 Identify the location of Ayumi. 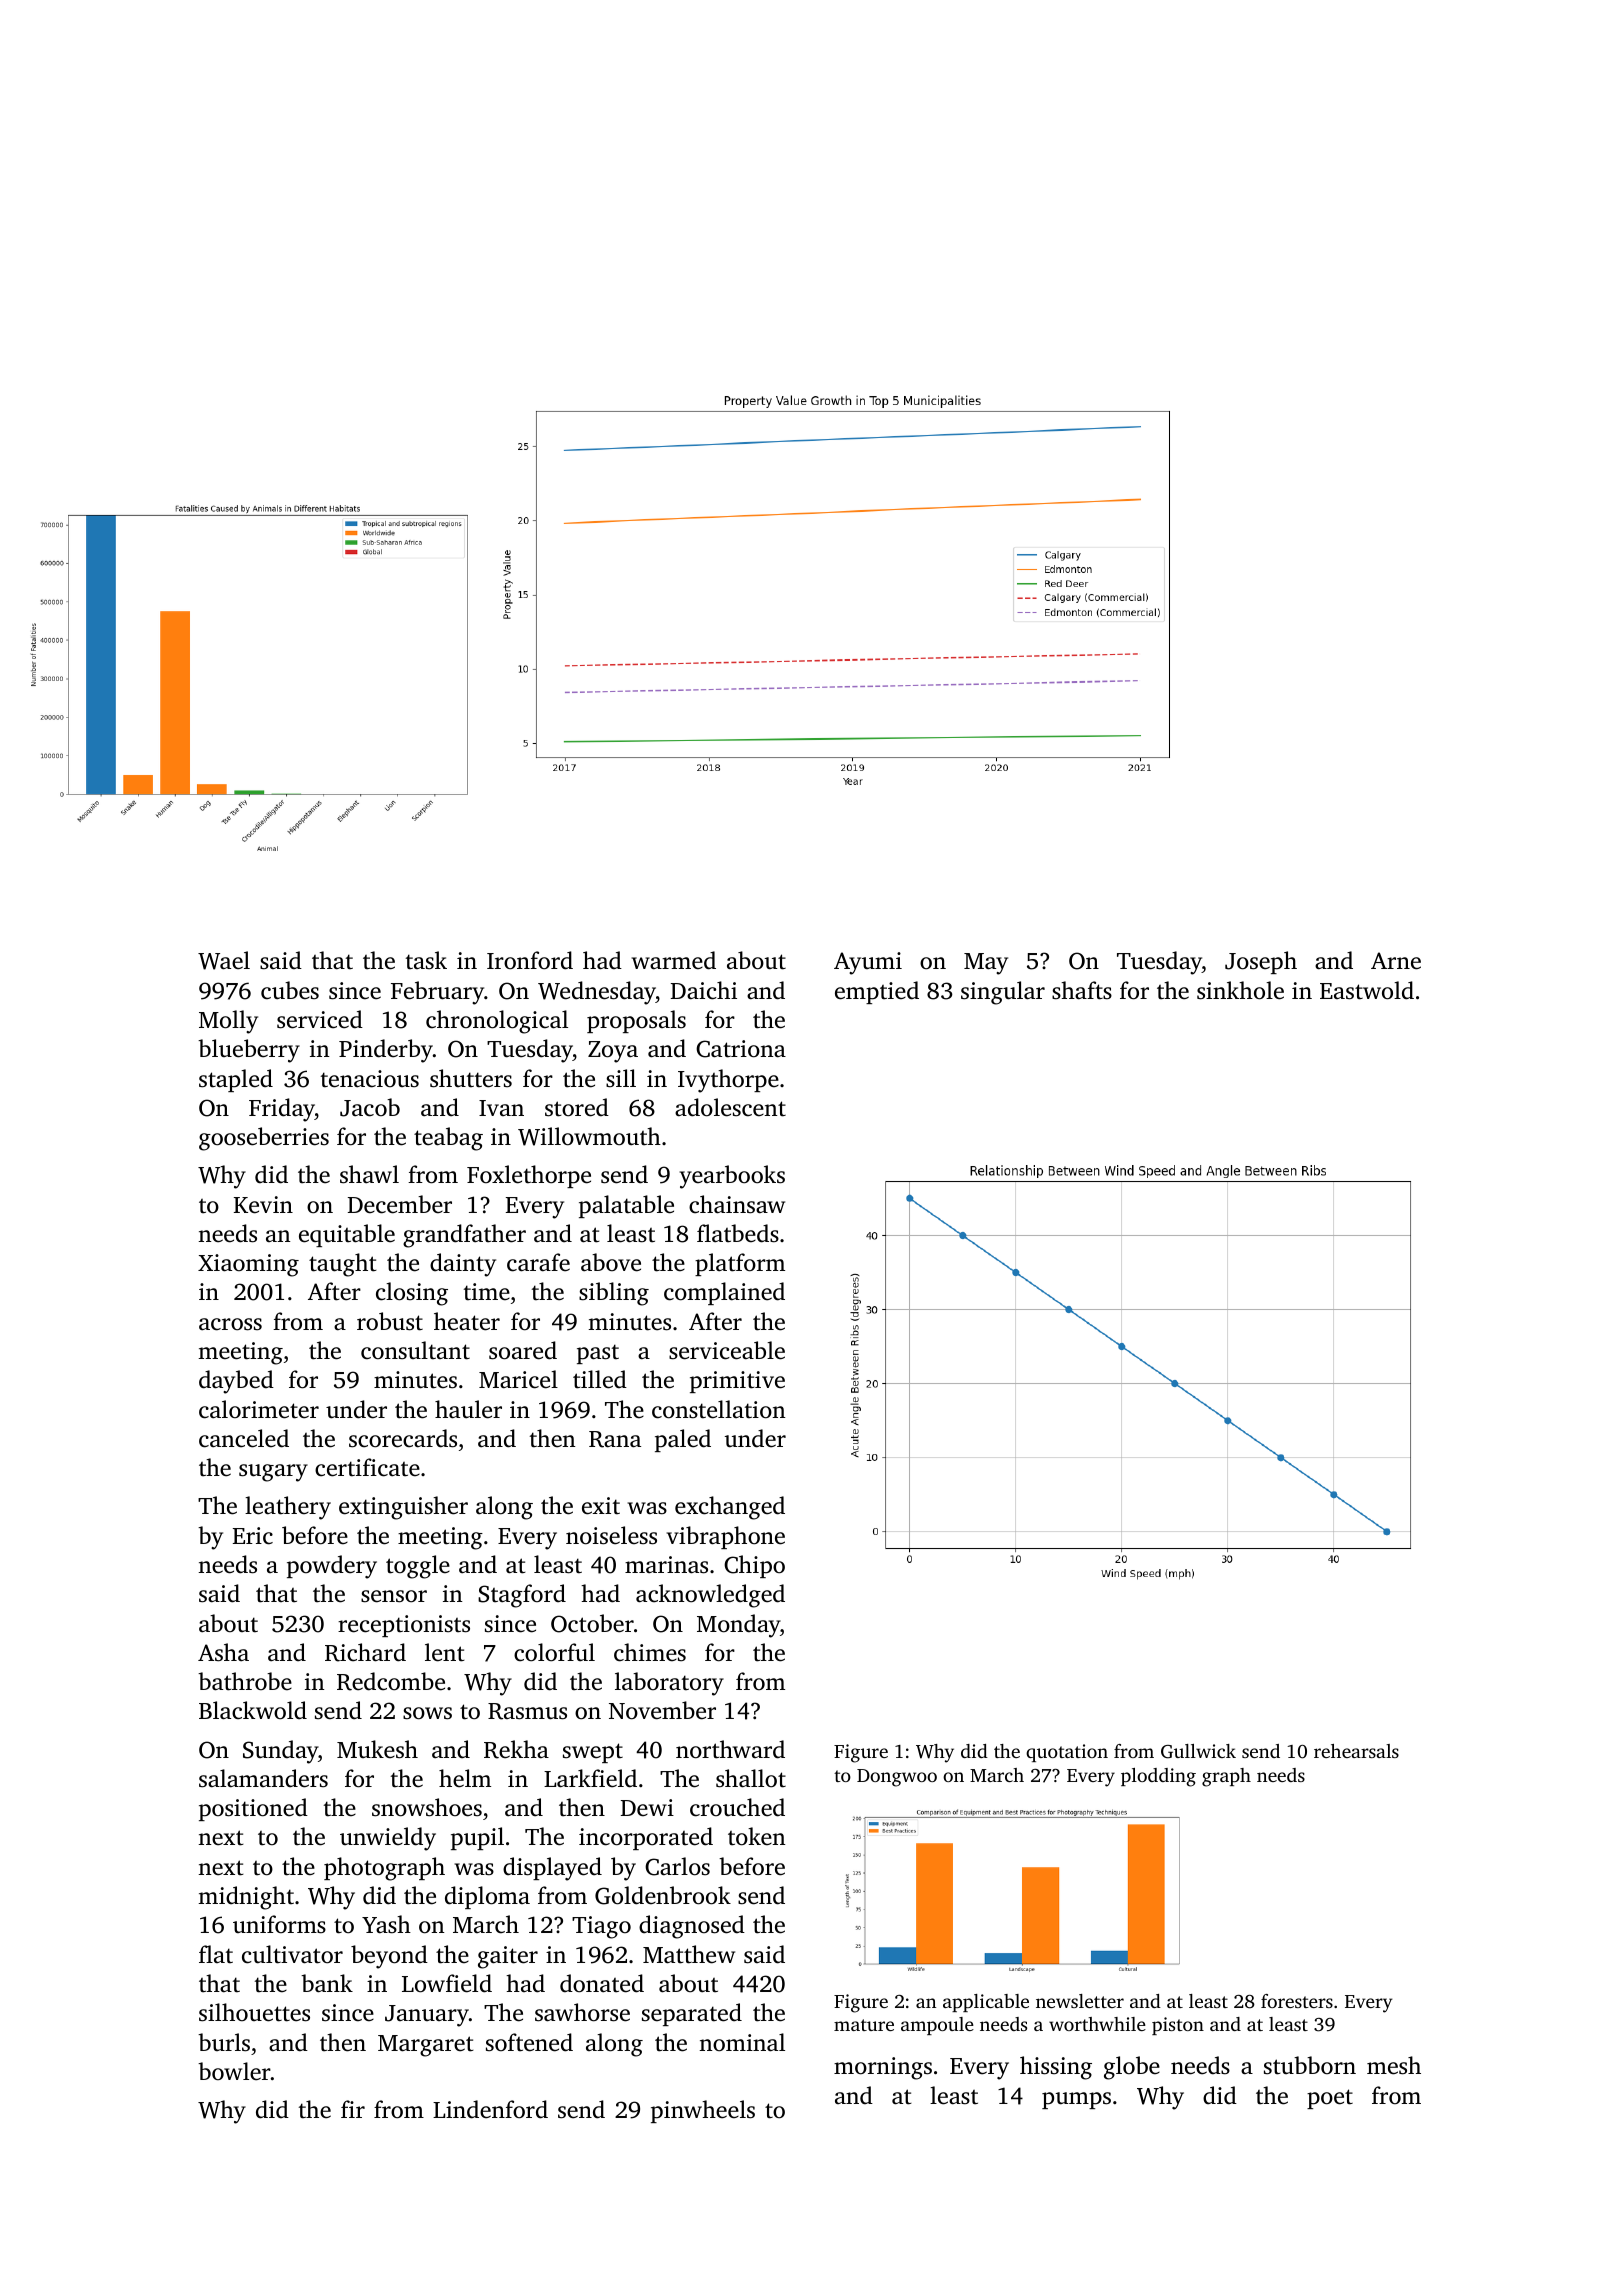
(868, 963).
